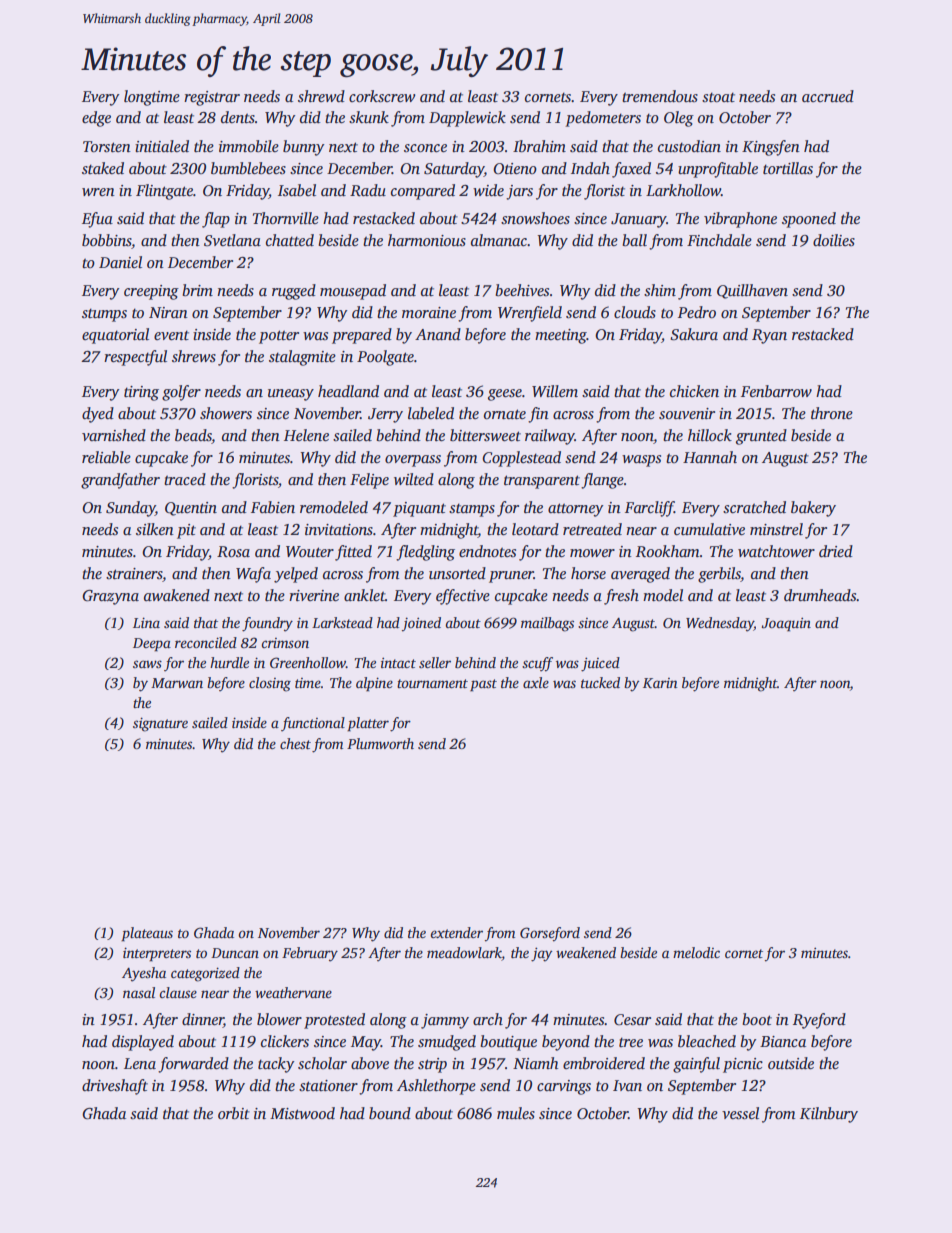 This screenshot has width=952, height=1233. What do you see at coordinates (114, 435) in the screenshot?
I see `varnished` at bounding box center [114, 435].
